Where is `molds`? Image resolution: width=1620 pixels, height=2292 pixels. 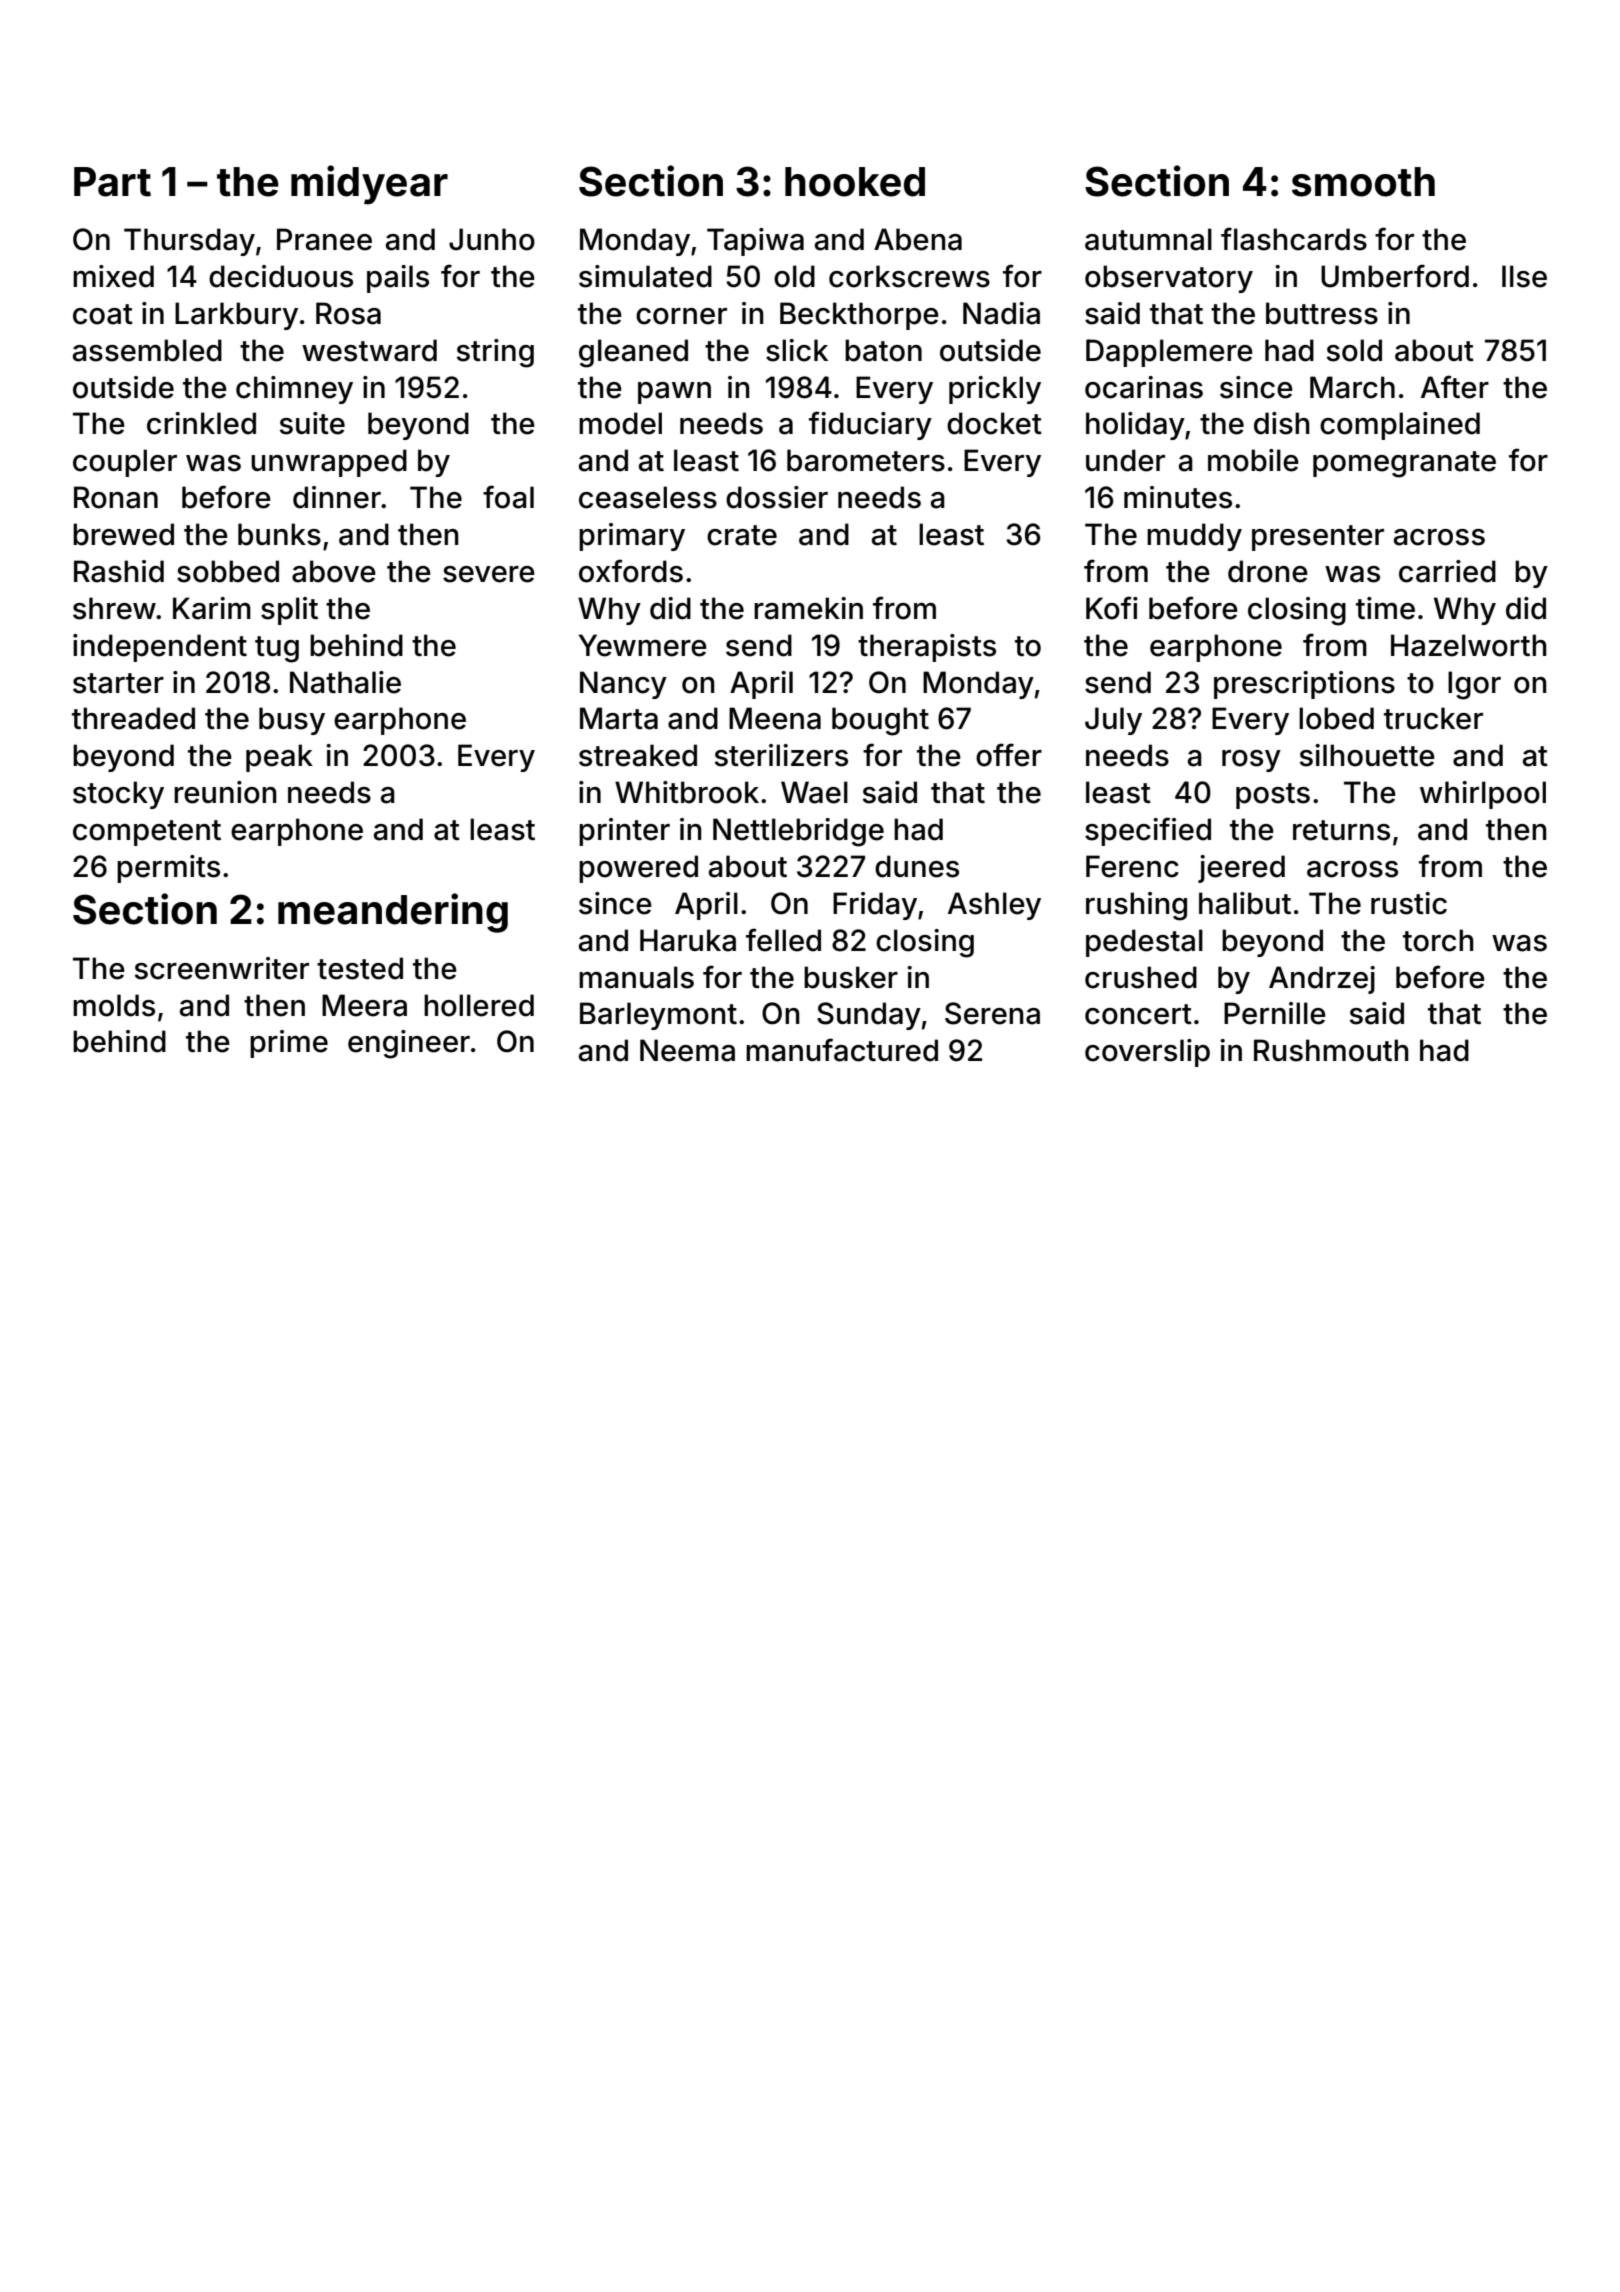
molds is located at coordinates (114, 1005).
